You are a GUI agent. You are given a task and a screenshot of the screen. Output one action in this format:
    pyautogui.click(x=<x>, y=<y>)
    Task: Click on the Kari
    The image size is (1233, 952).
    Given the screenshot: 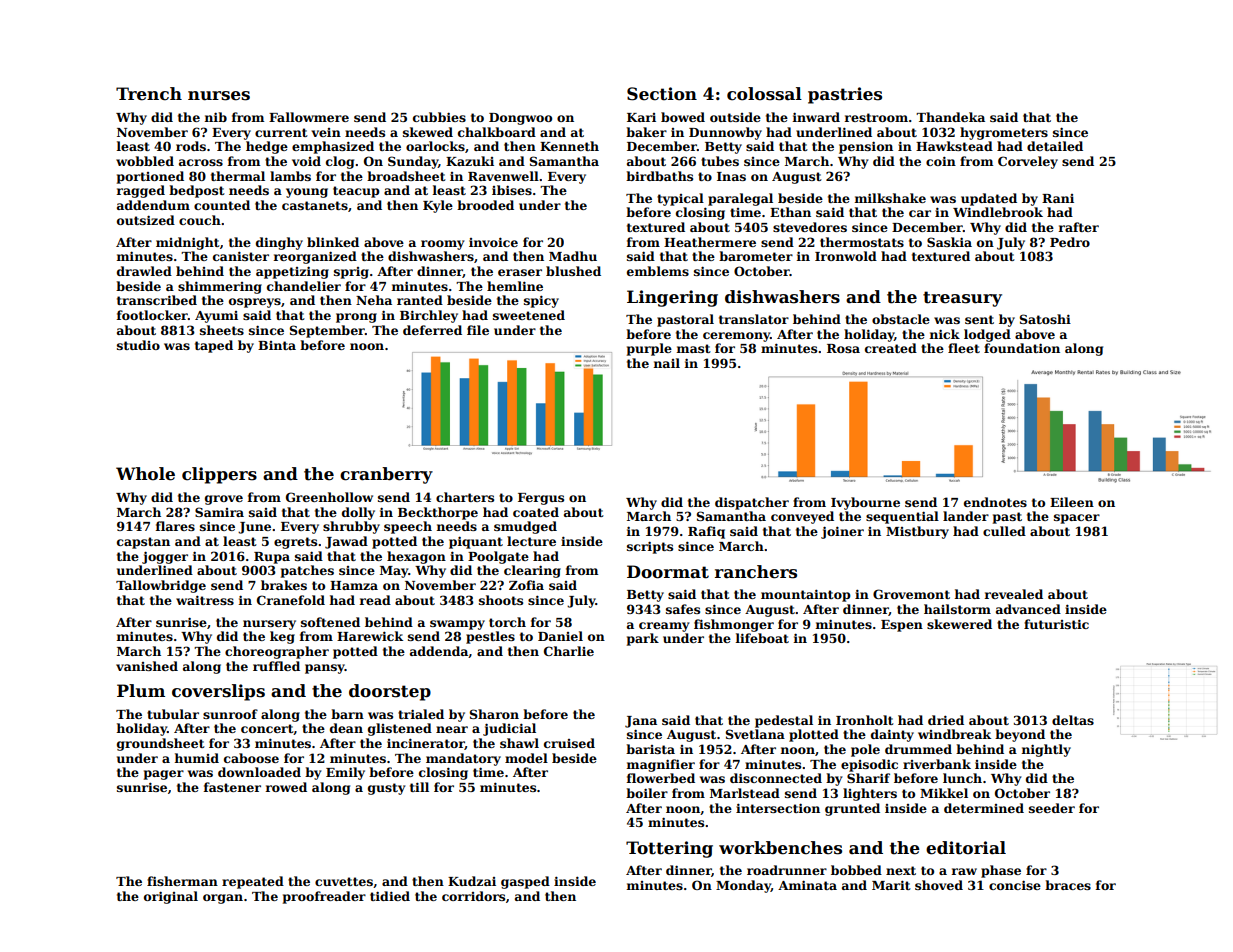 What is the action you would take?
    pyautogui.click(x=641, y=117)
